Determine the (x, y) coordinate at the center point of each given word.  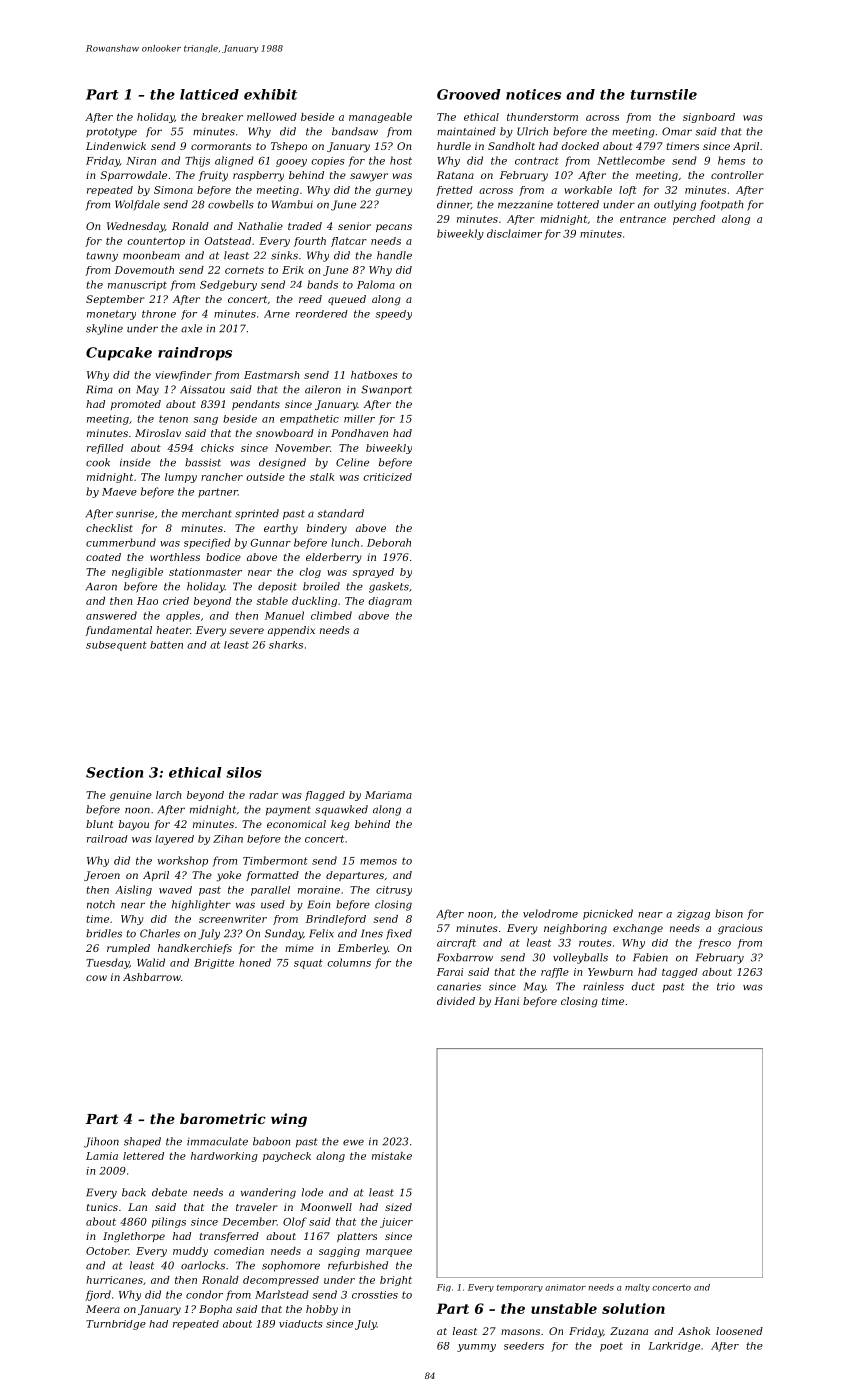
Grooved (469, 94)
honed (255, 962)
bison (729, 913)
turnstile (664, 94)
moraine (319, 890)
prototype (111, 133)
